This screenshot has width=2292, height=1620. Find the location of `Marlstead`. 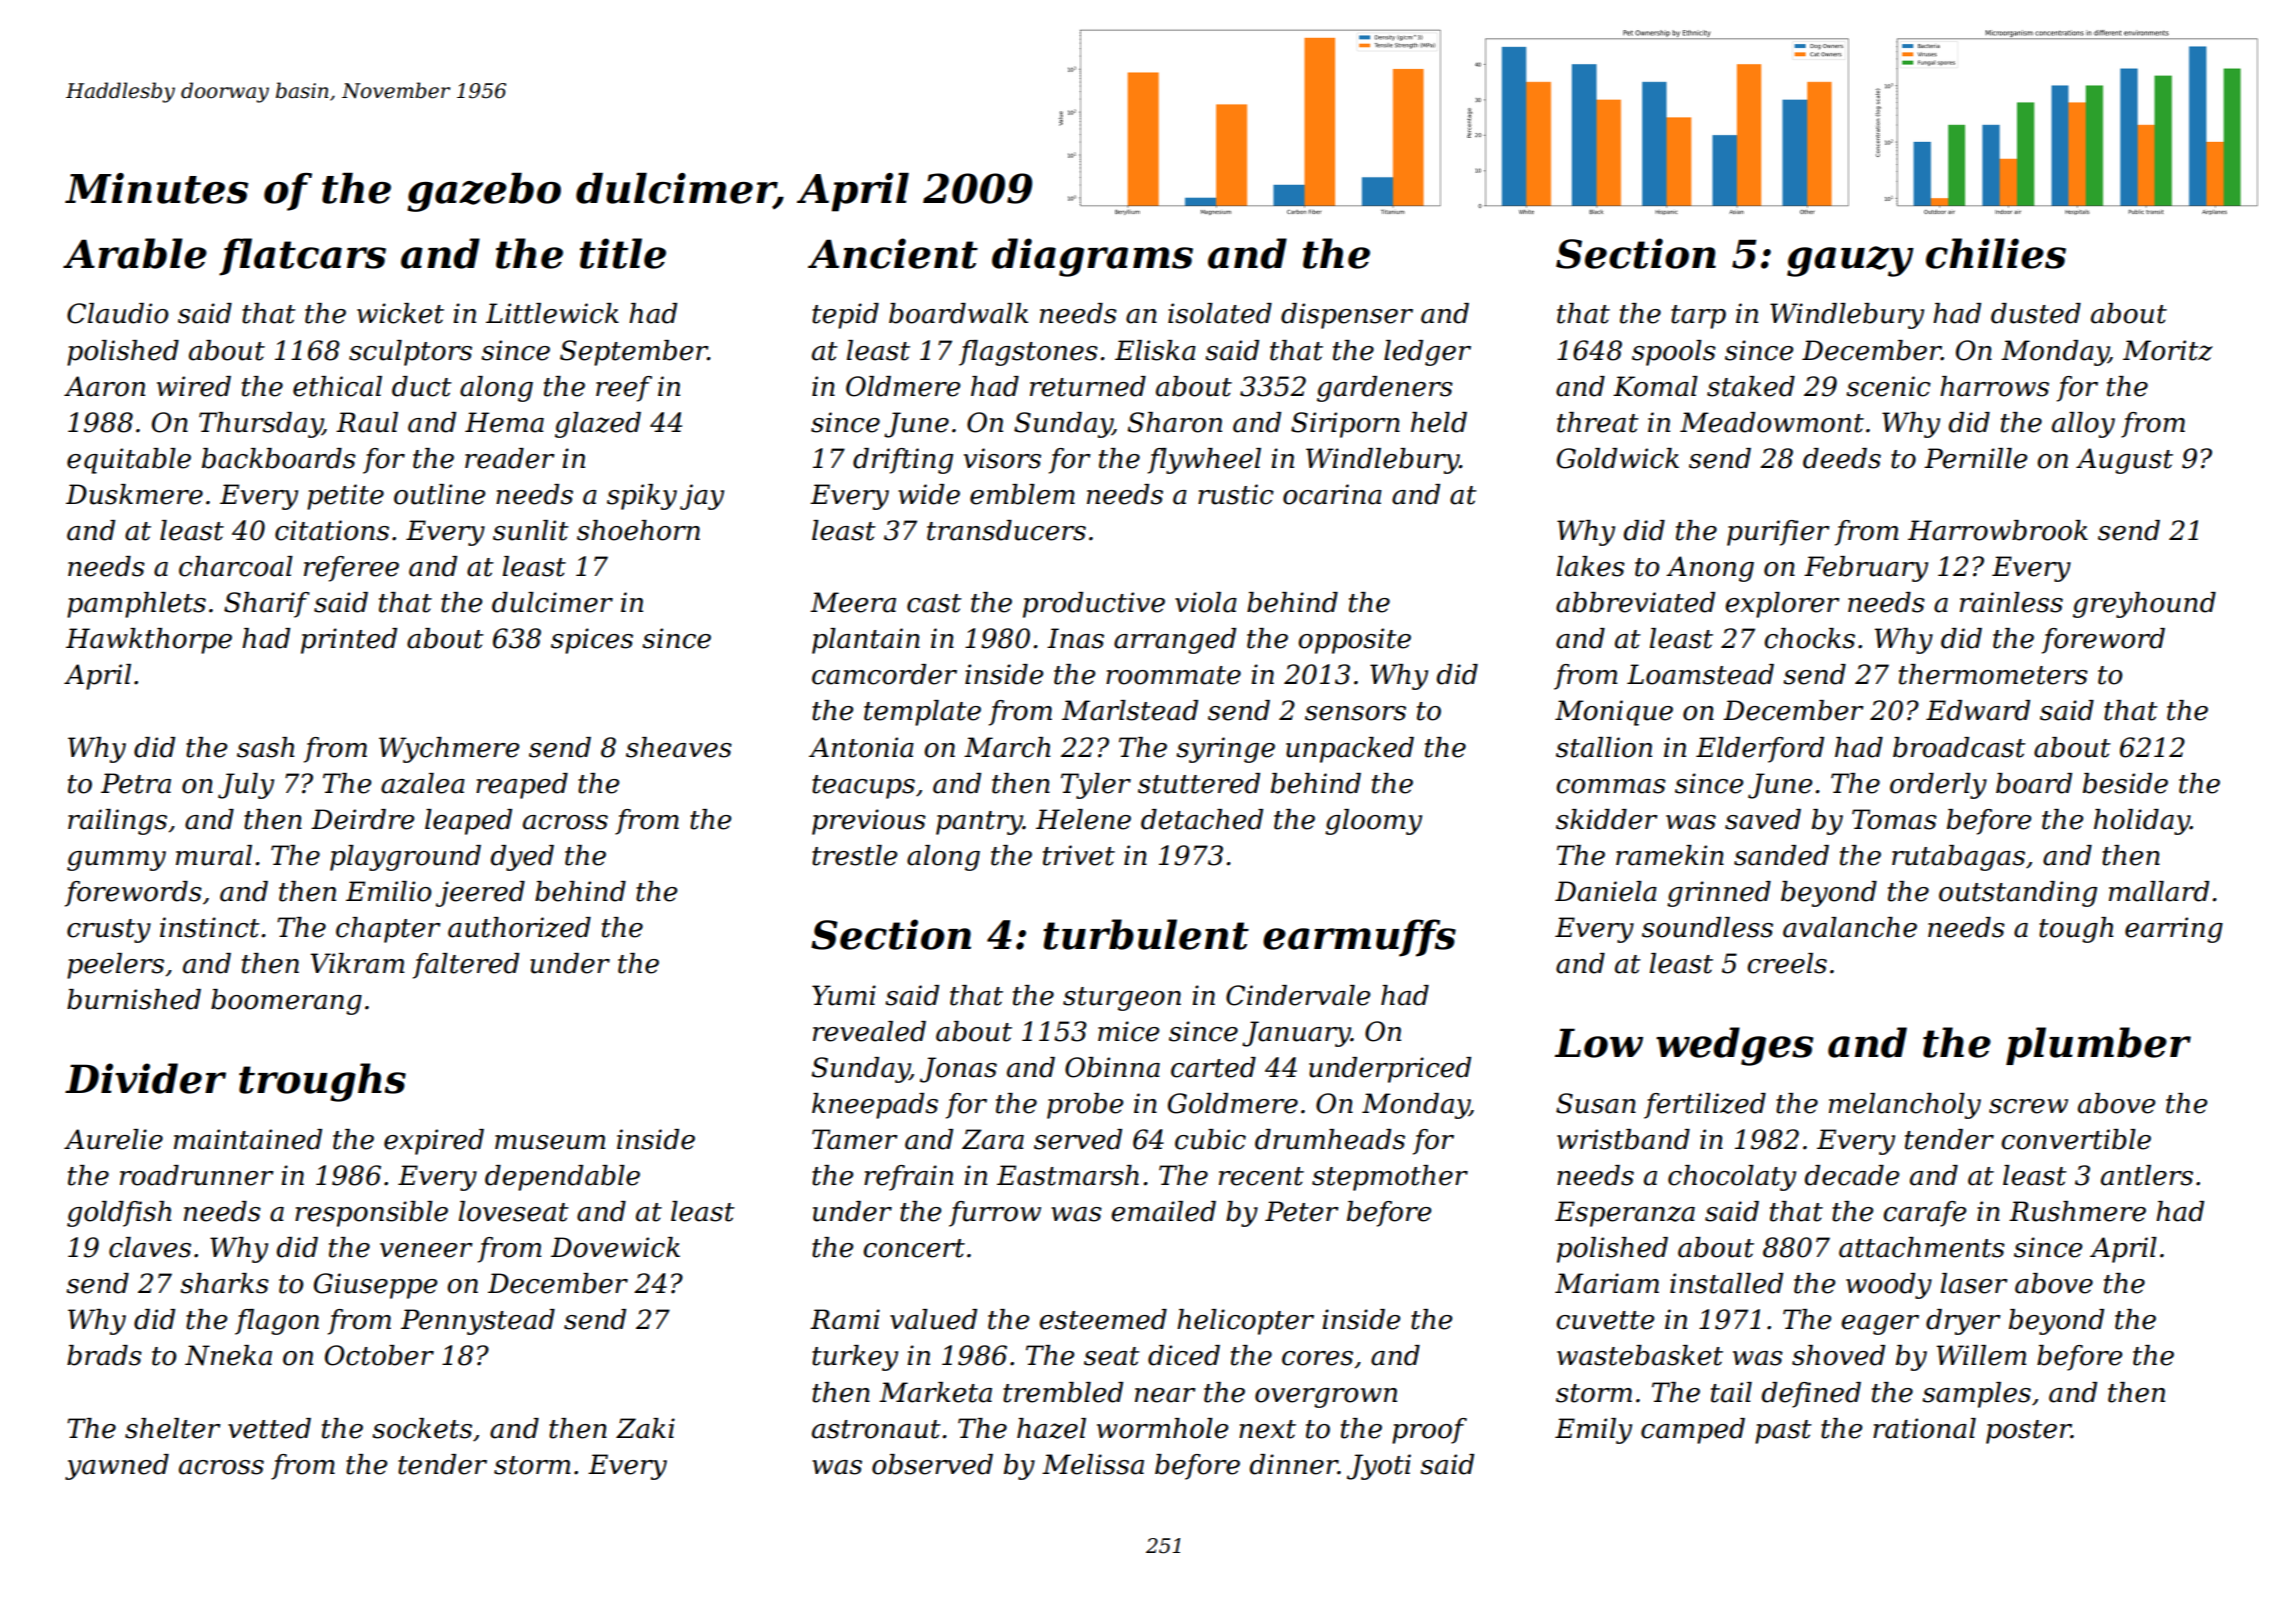

Marlstead is located at coordinates (1130, 710).
